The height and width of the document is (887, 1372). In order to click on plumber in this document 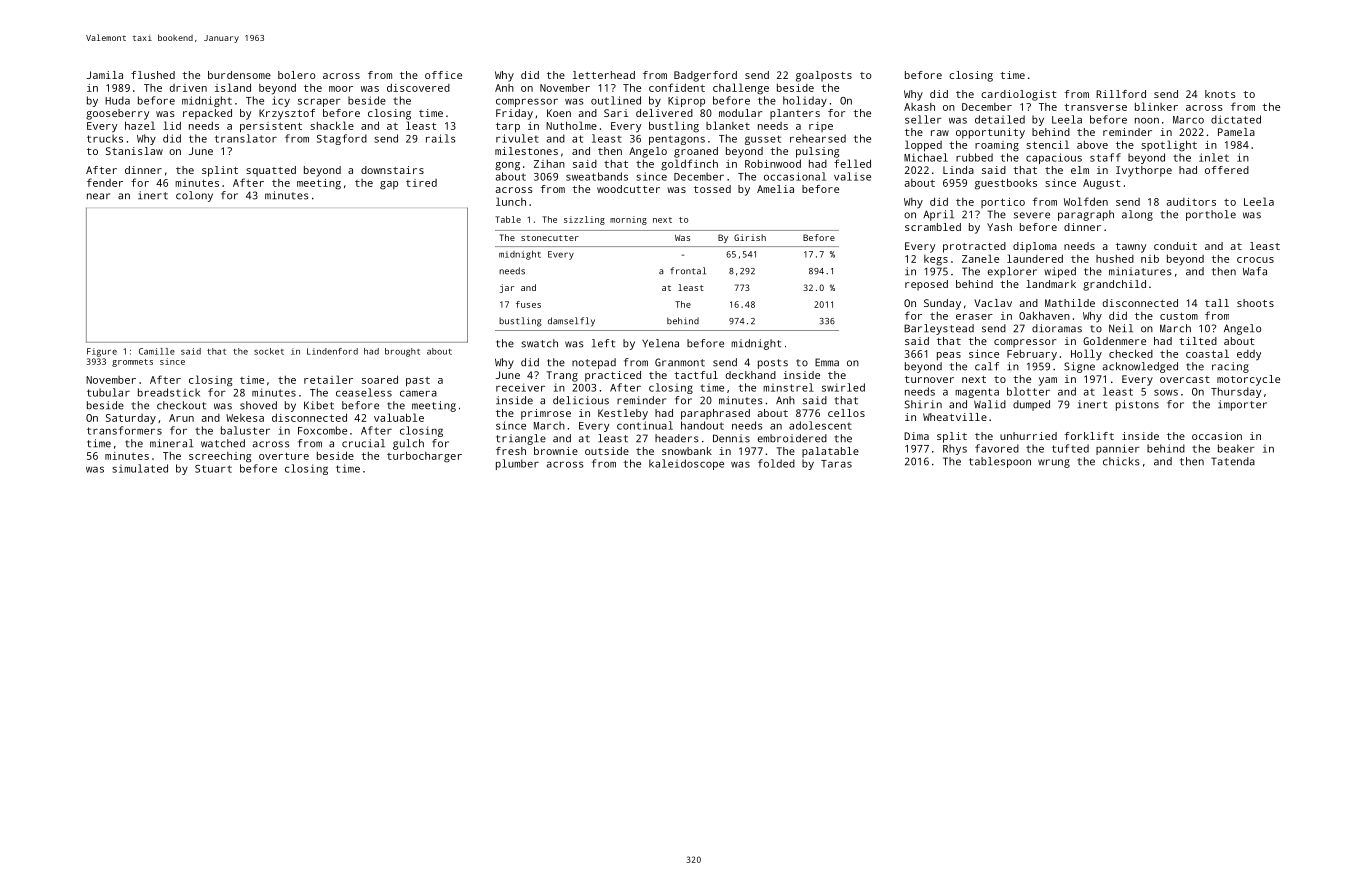, I will do `click(517, 464)`.
